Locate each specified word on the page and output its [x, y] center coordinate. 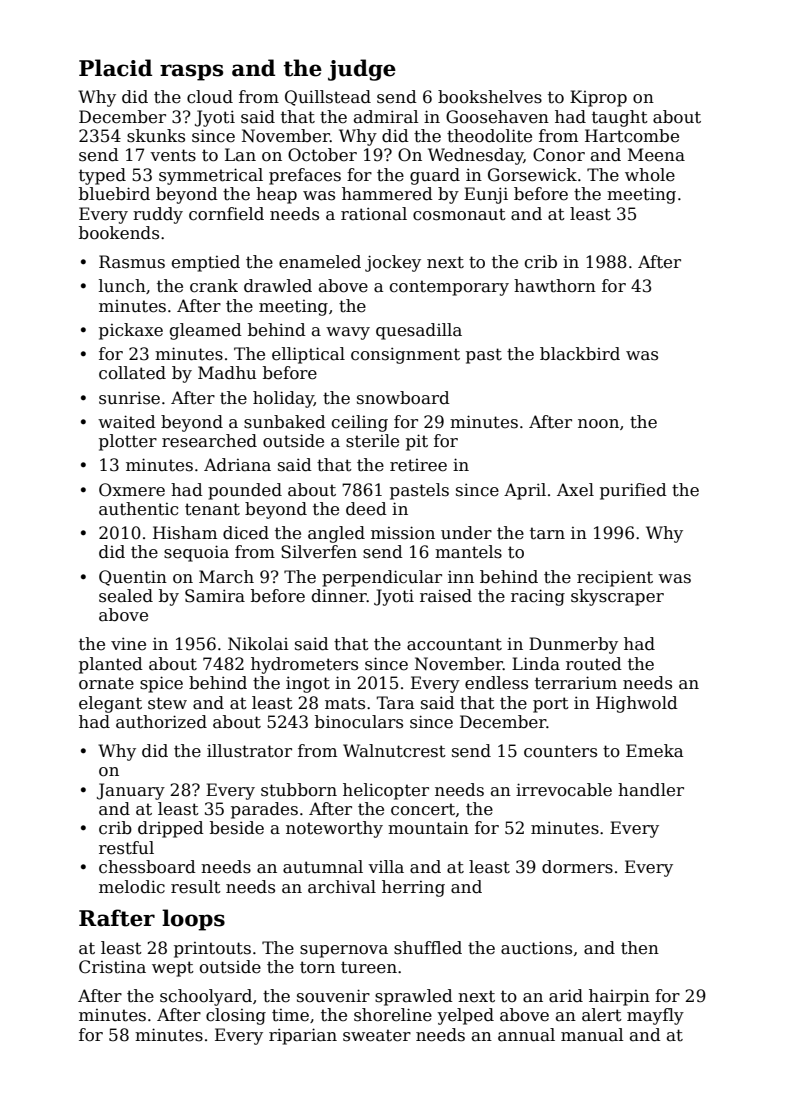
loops [193, 920]
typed [102, 176]
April [525, 491]
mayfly [655, 1016]
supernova [344, 951]
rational [374, 214]
